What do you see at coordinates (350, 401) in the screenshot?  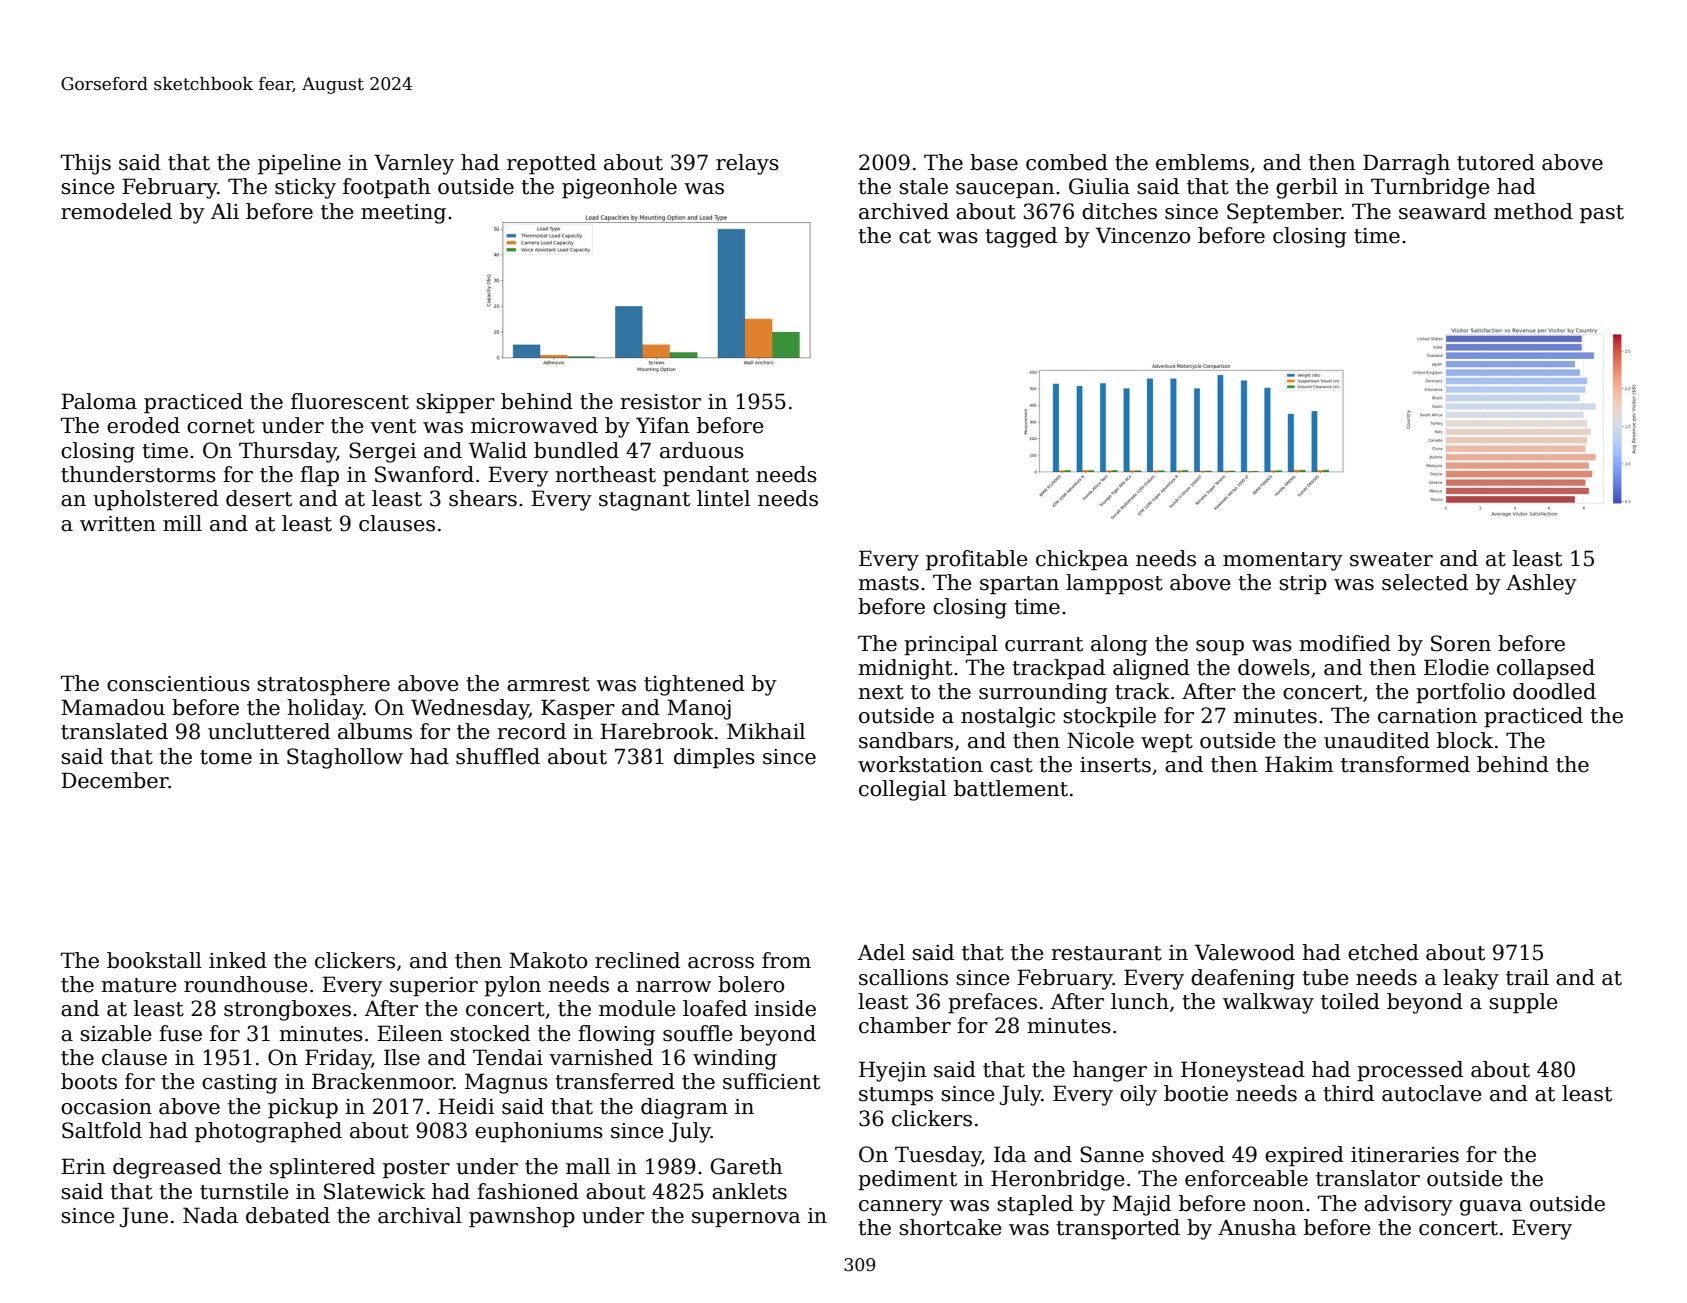 I see `fluorescent` at bounding box center [350, 401].
